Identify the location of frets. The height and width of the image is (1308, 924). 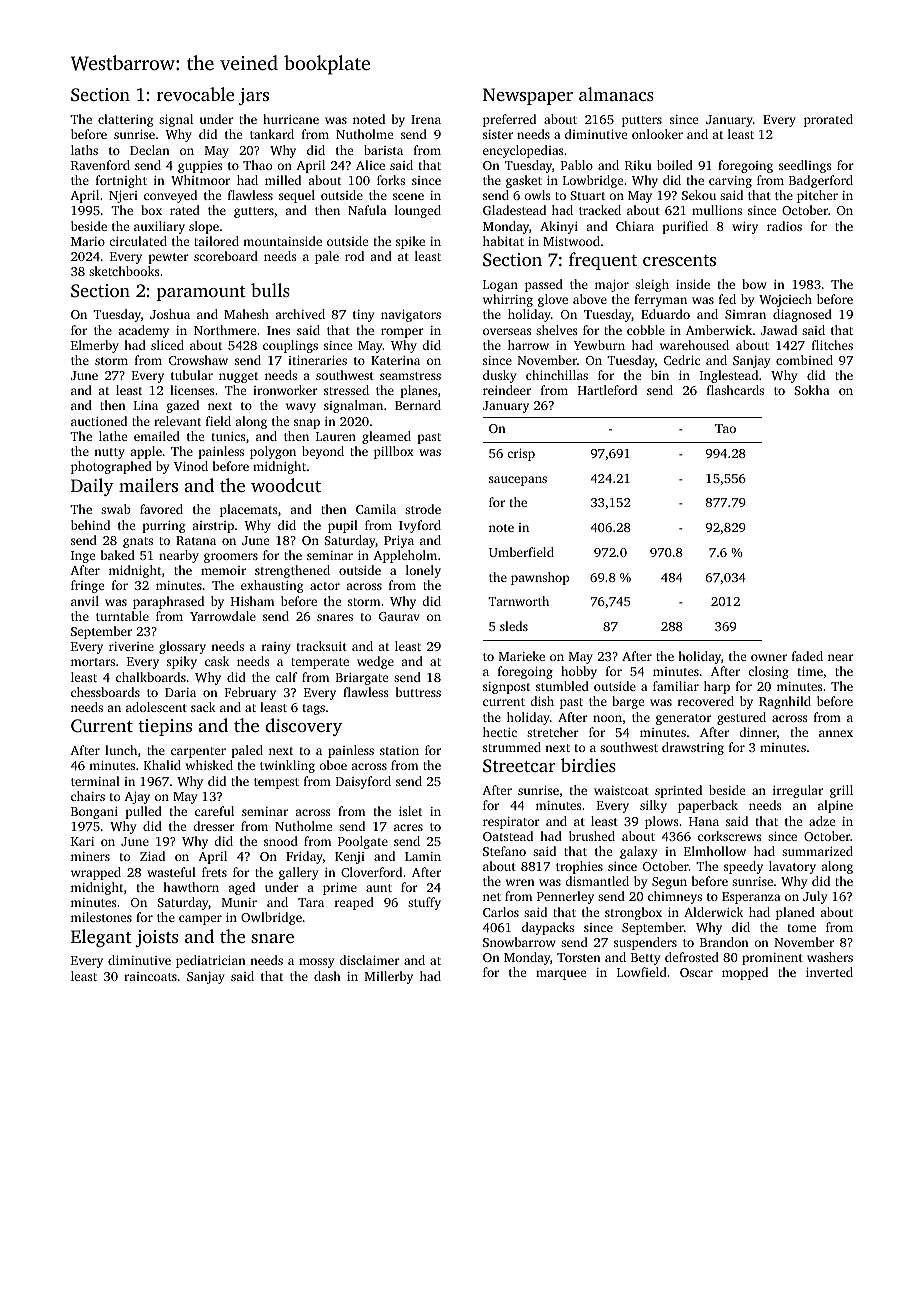
(214, 872).
